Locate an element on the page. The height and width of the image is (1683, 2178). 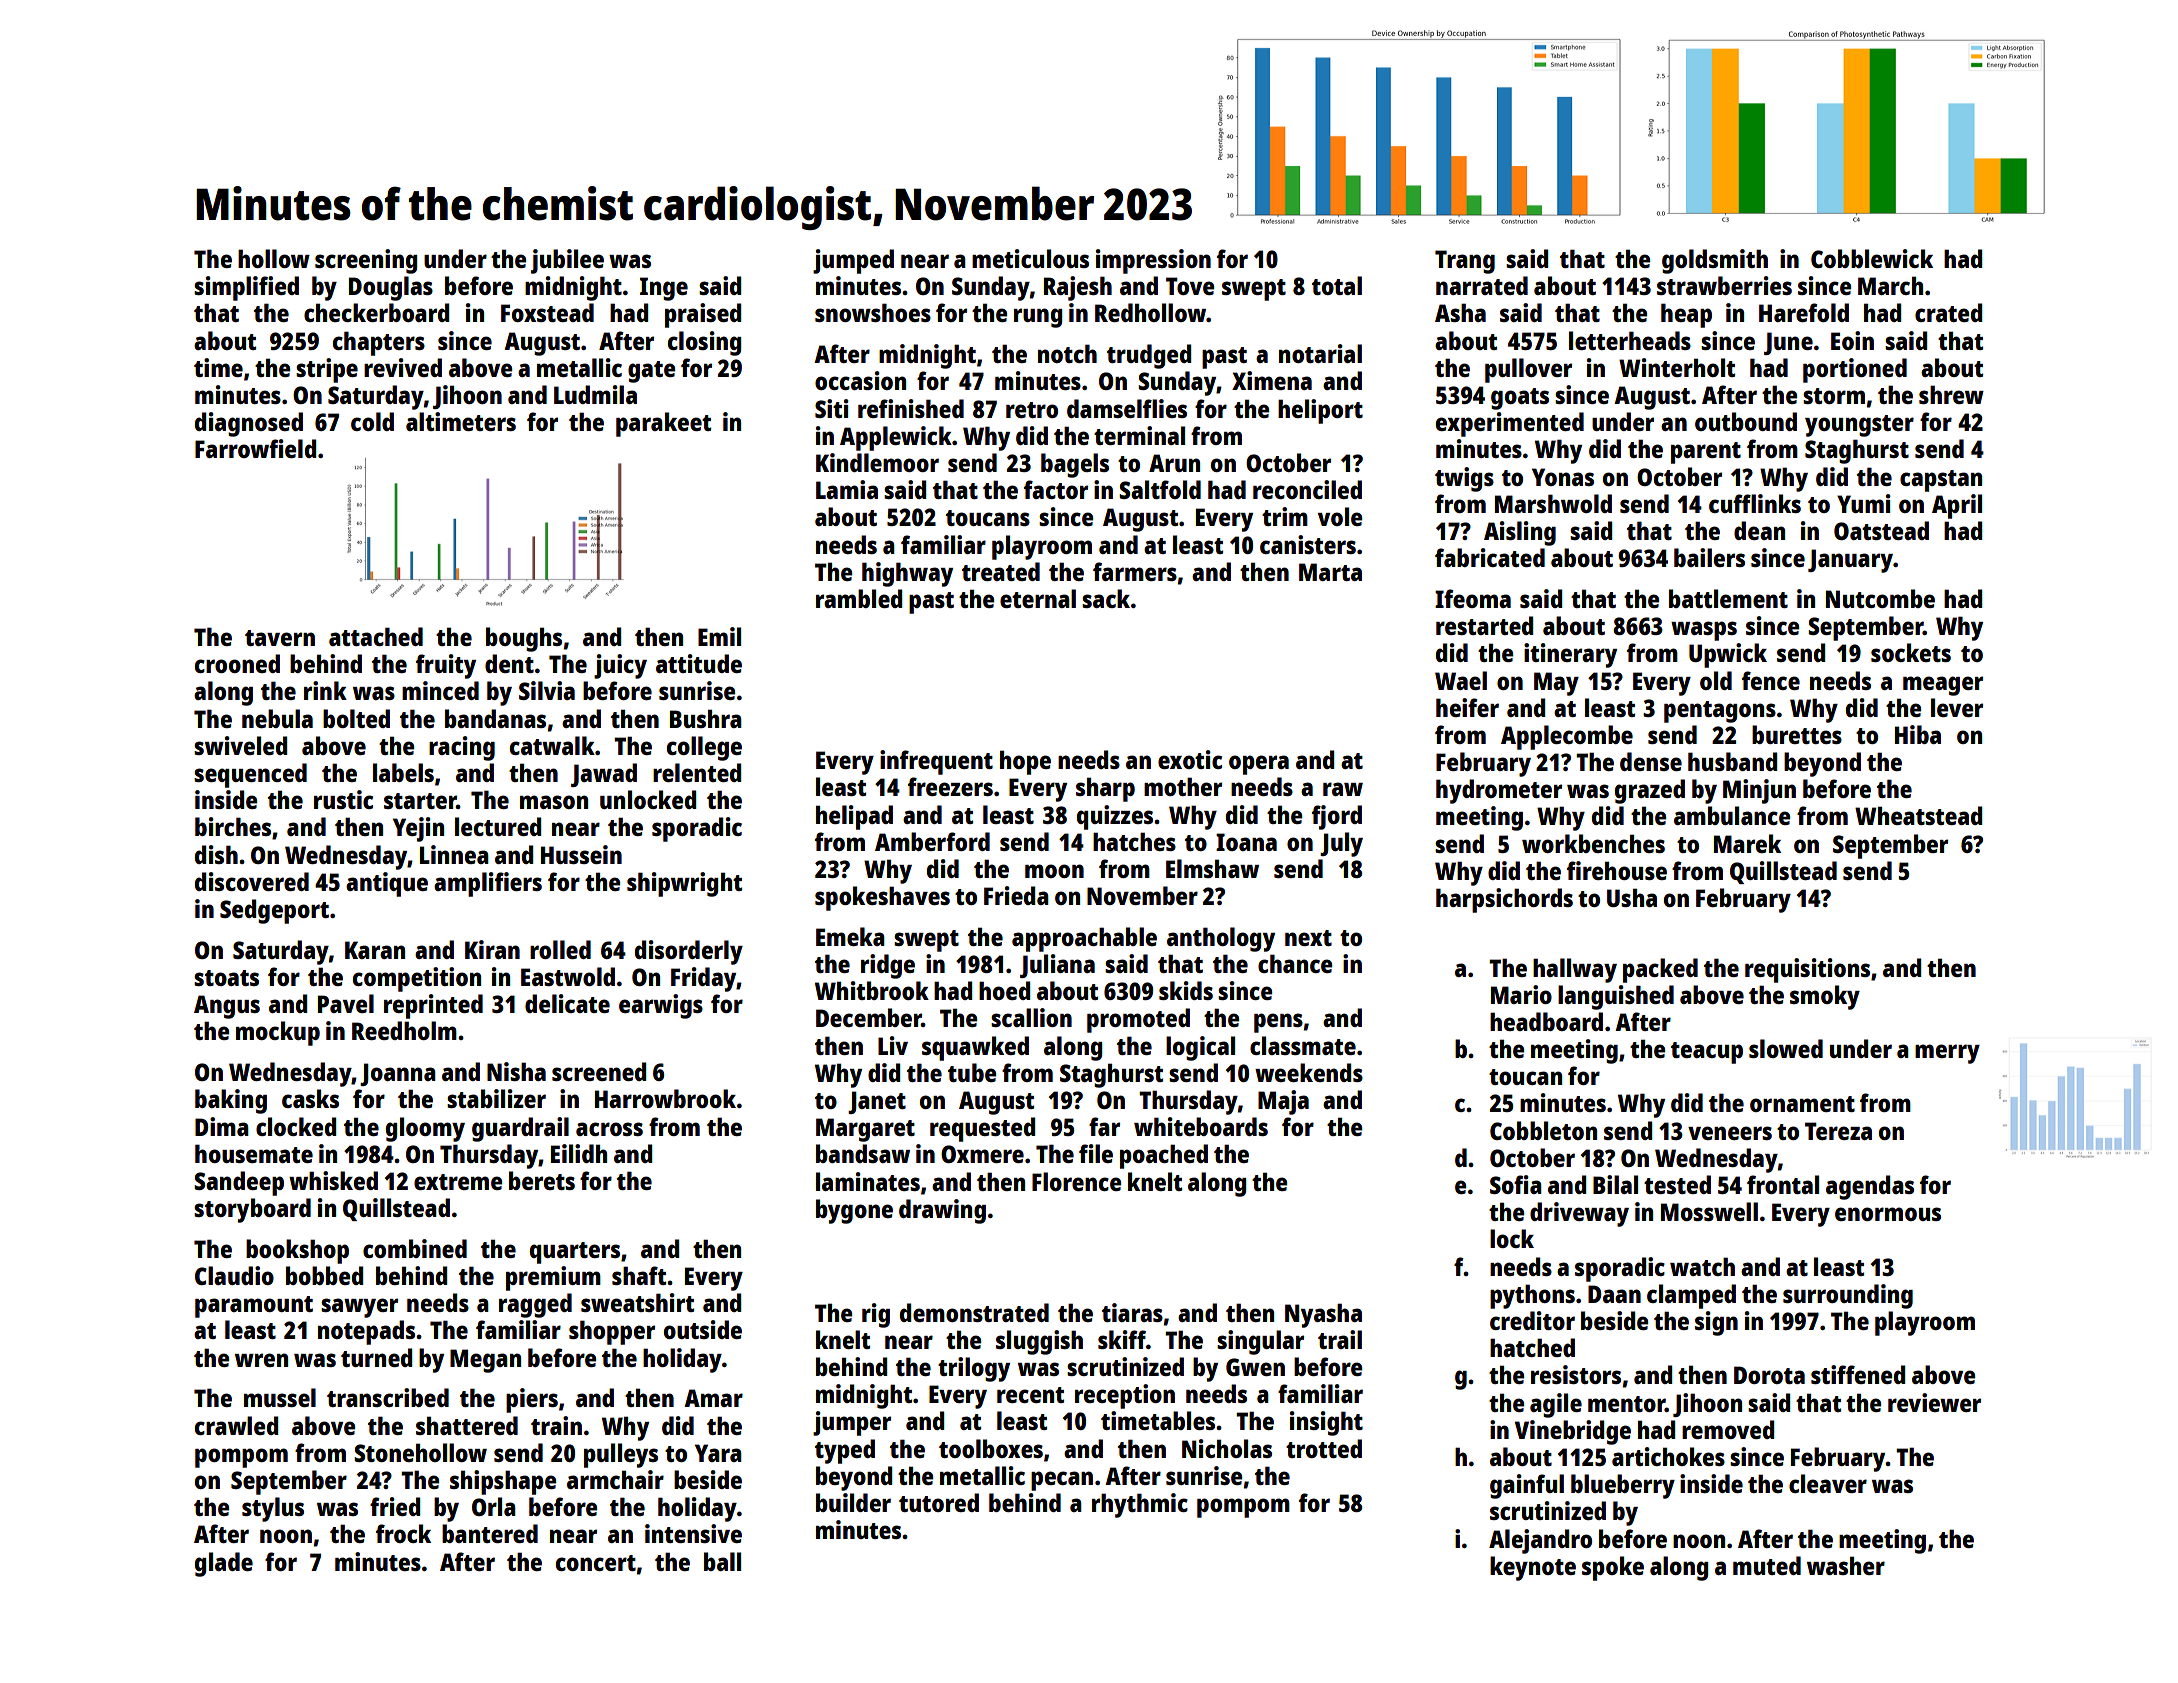
transcribed is located at coordinates (388, 1397).
